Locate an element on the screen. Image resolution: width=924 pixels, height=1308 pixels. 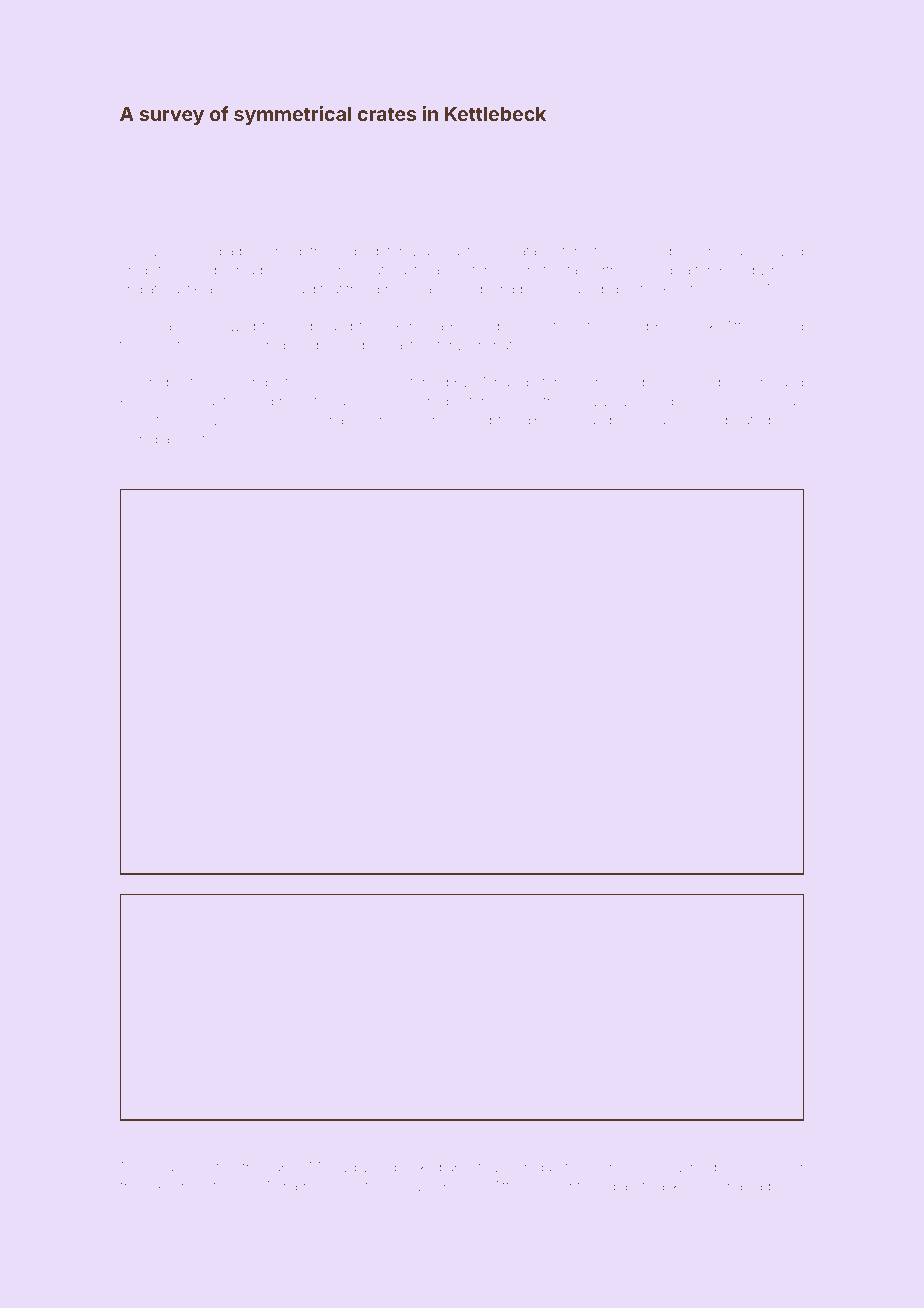
October is located at coordinates (736, 1131).
